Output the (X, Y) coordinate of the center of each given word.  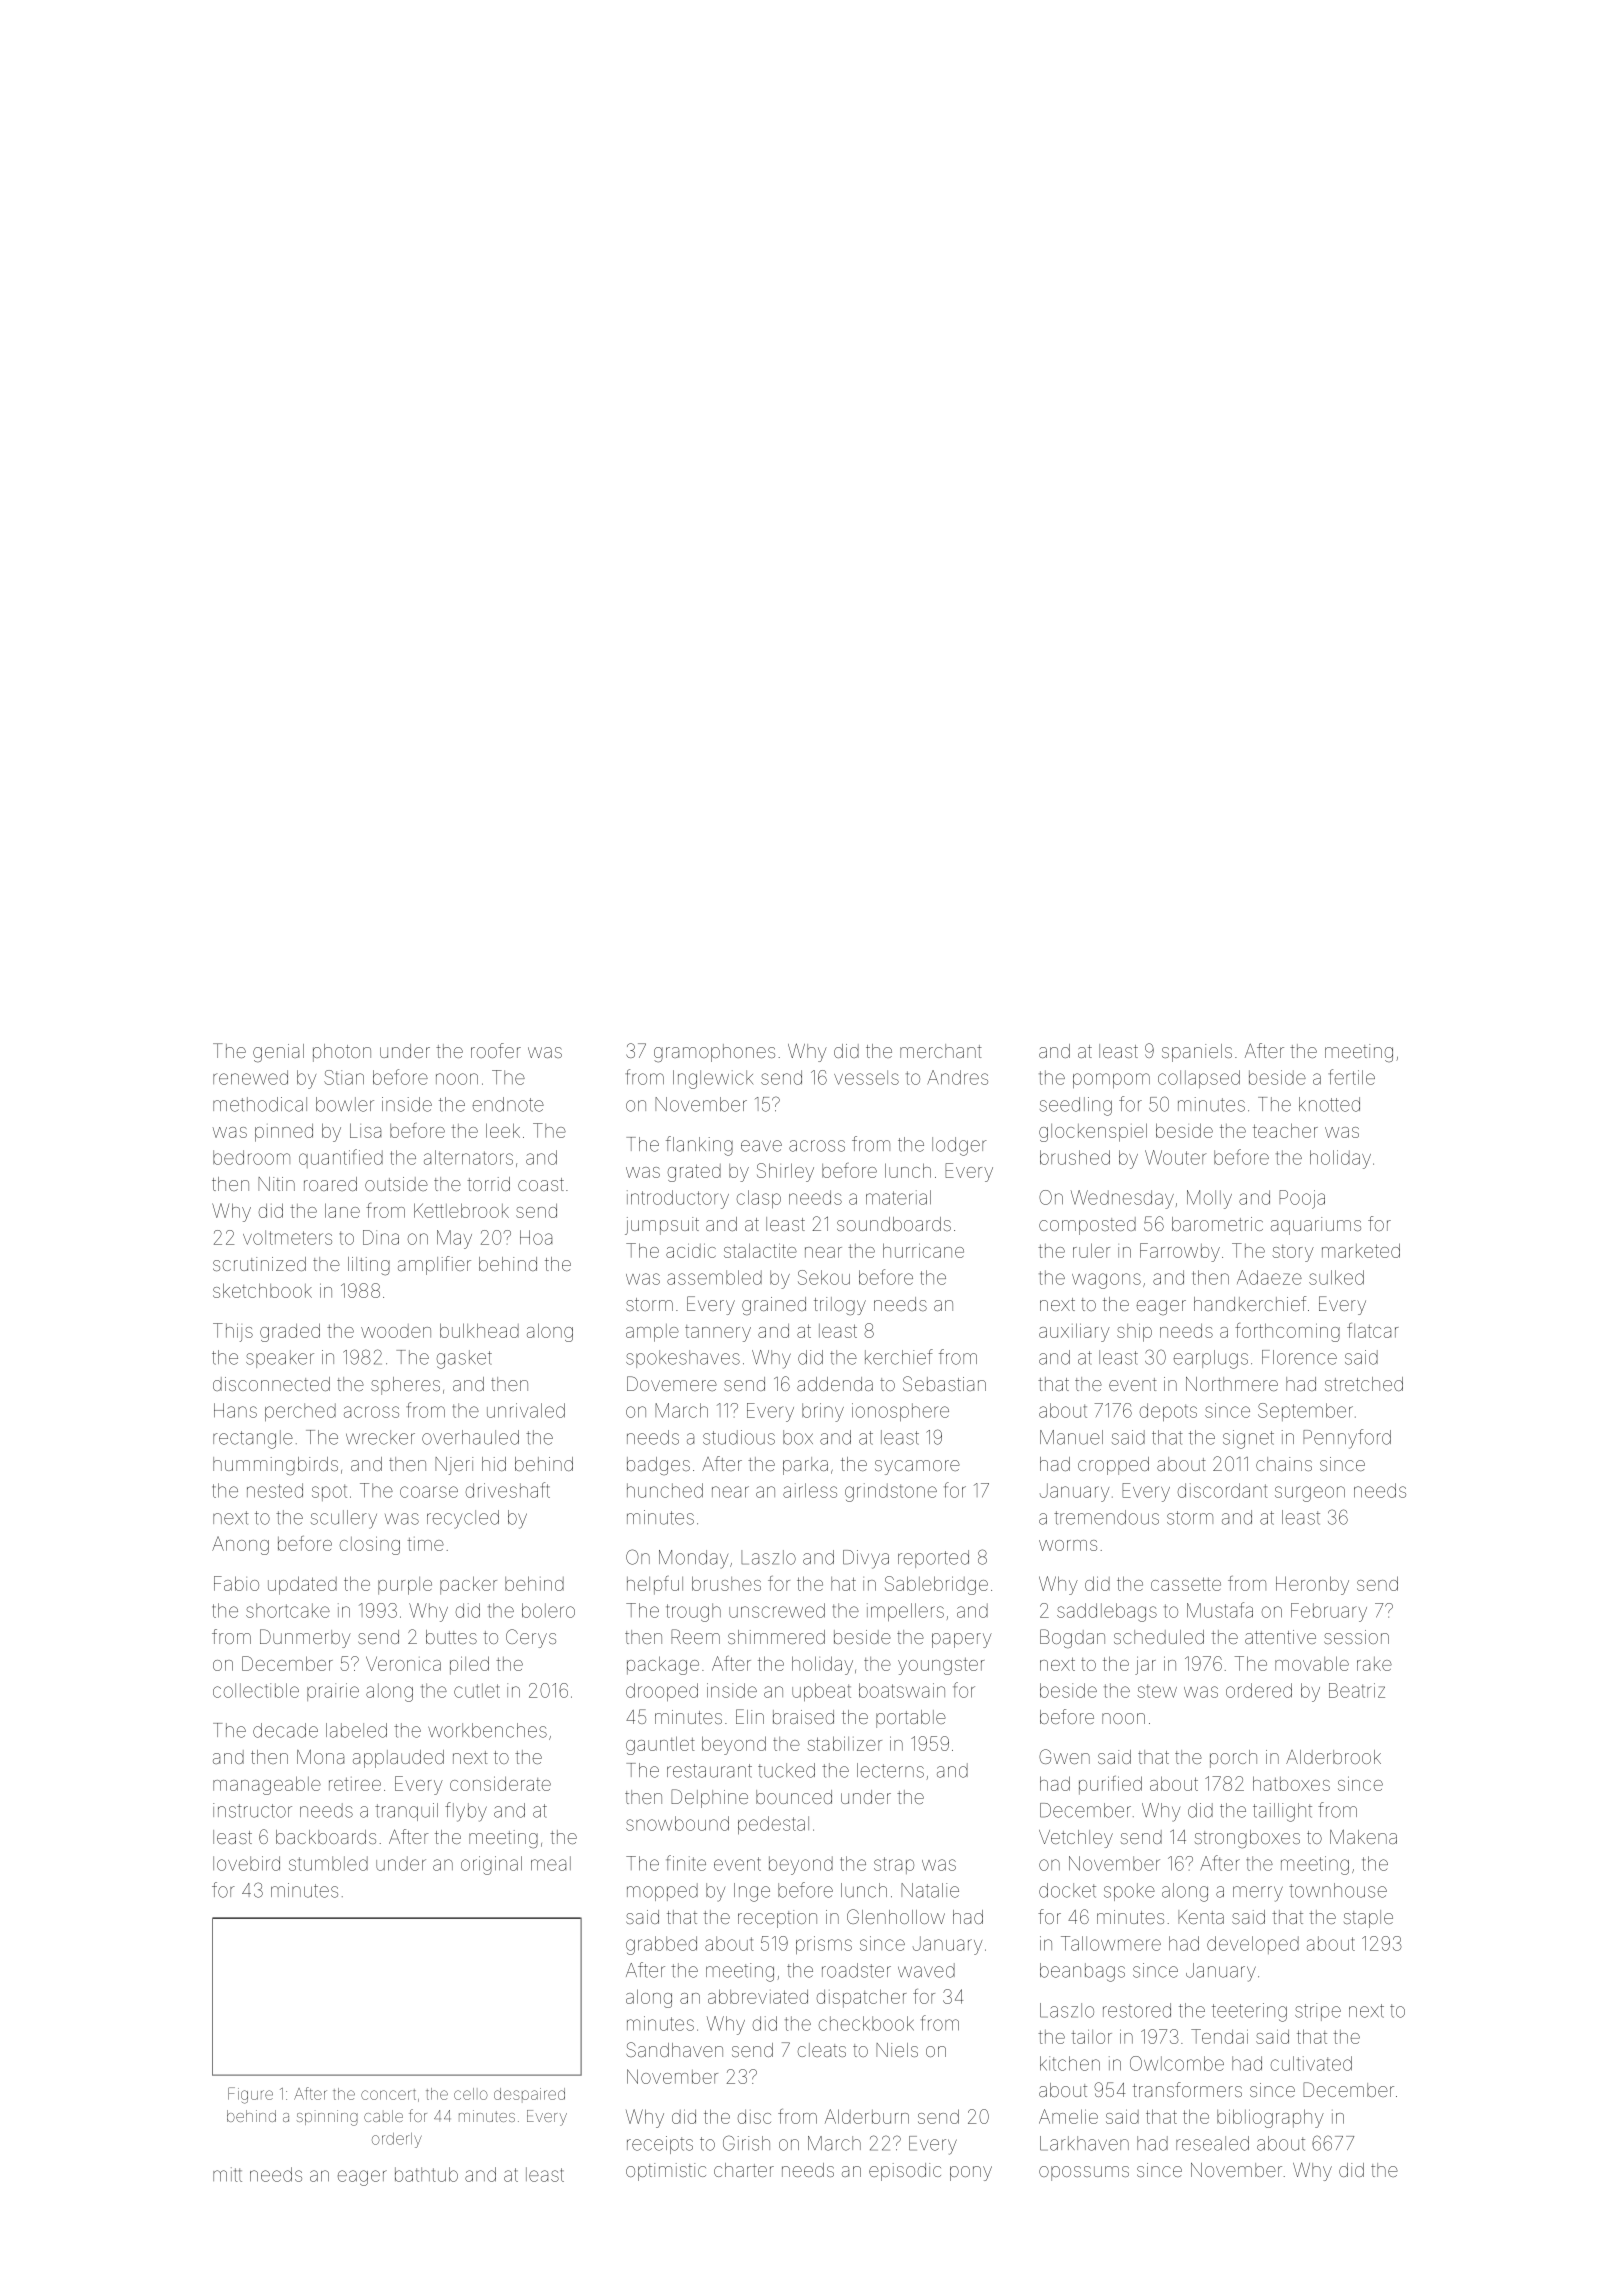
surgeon (1310, 1494)
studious (739, 1437)
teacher (1285, 1130)
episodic (905, 2172)
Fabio (236, 1583)
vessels (866, 1077)
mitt (227, 2174)
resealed (1212, 2143)
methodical (260, 1104)
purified (1110, 1785)
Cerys (531, 1638)
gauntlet (660, 1745)
